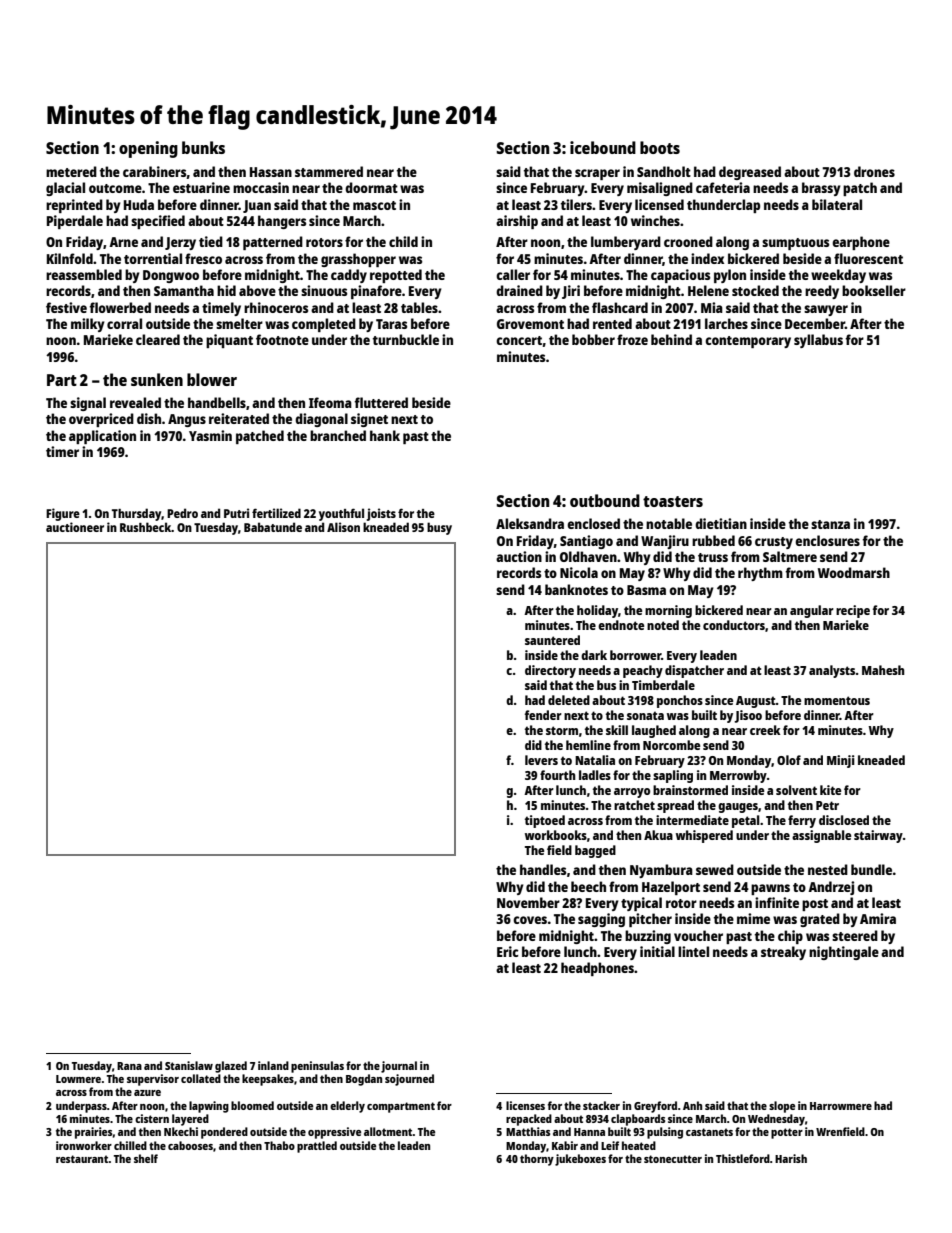 Image resolution: width=952 pixels, height=1233 pixels. What do you see at coordinates (391, 324) in the document?
I see `Taras` at bounding box center [391, 324].
